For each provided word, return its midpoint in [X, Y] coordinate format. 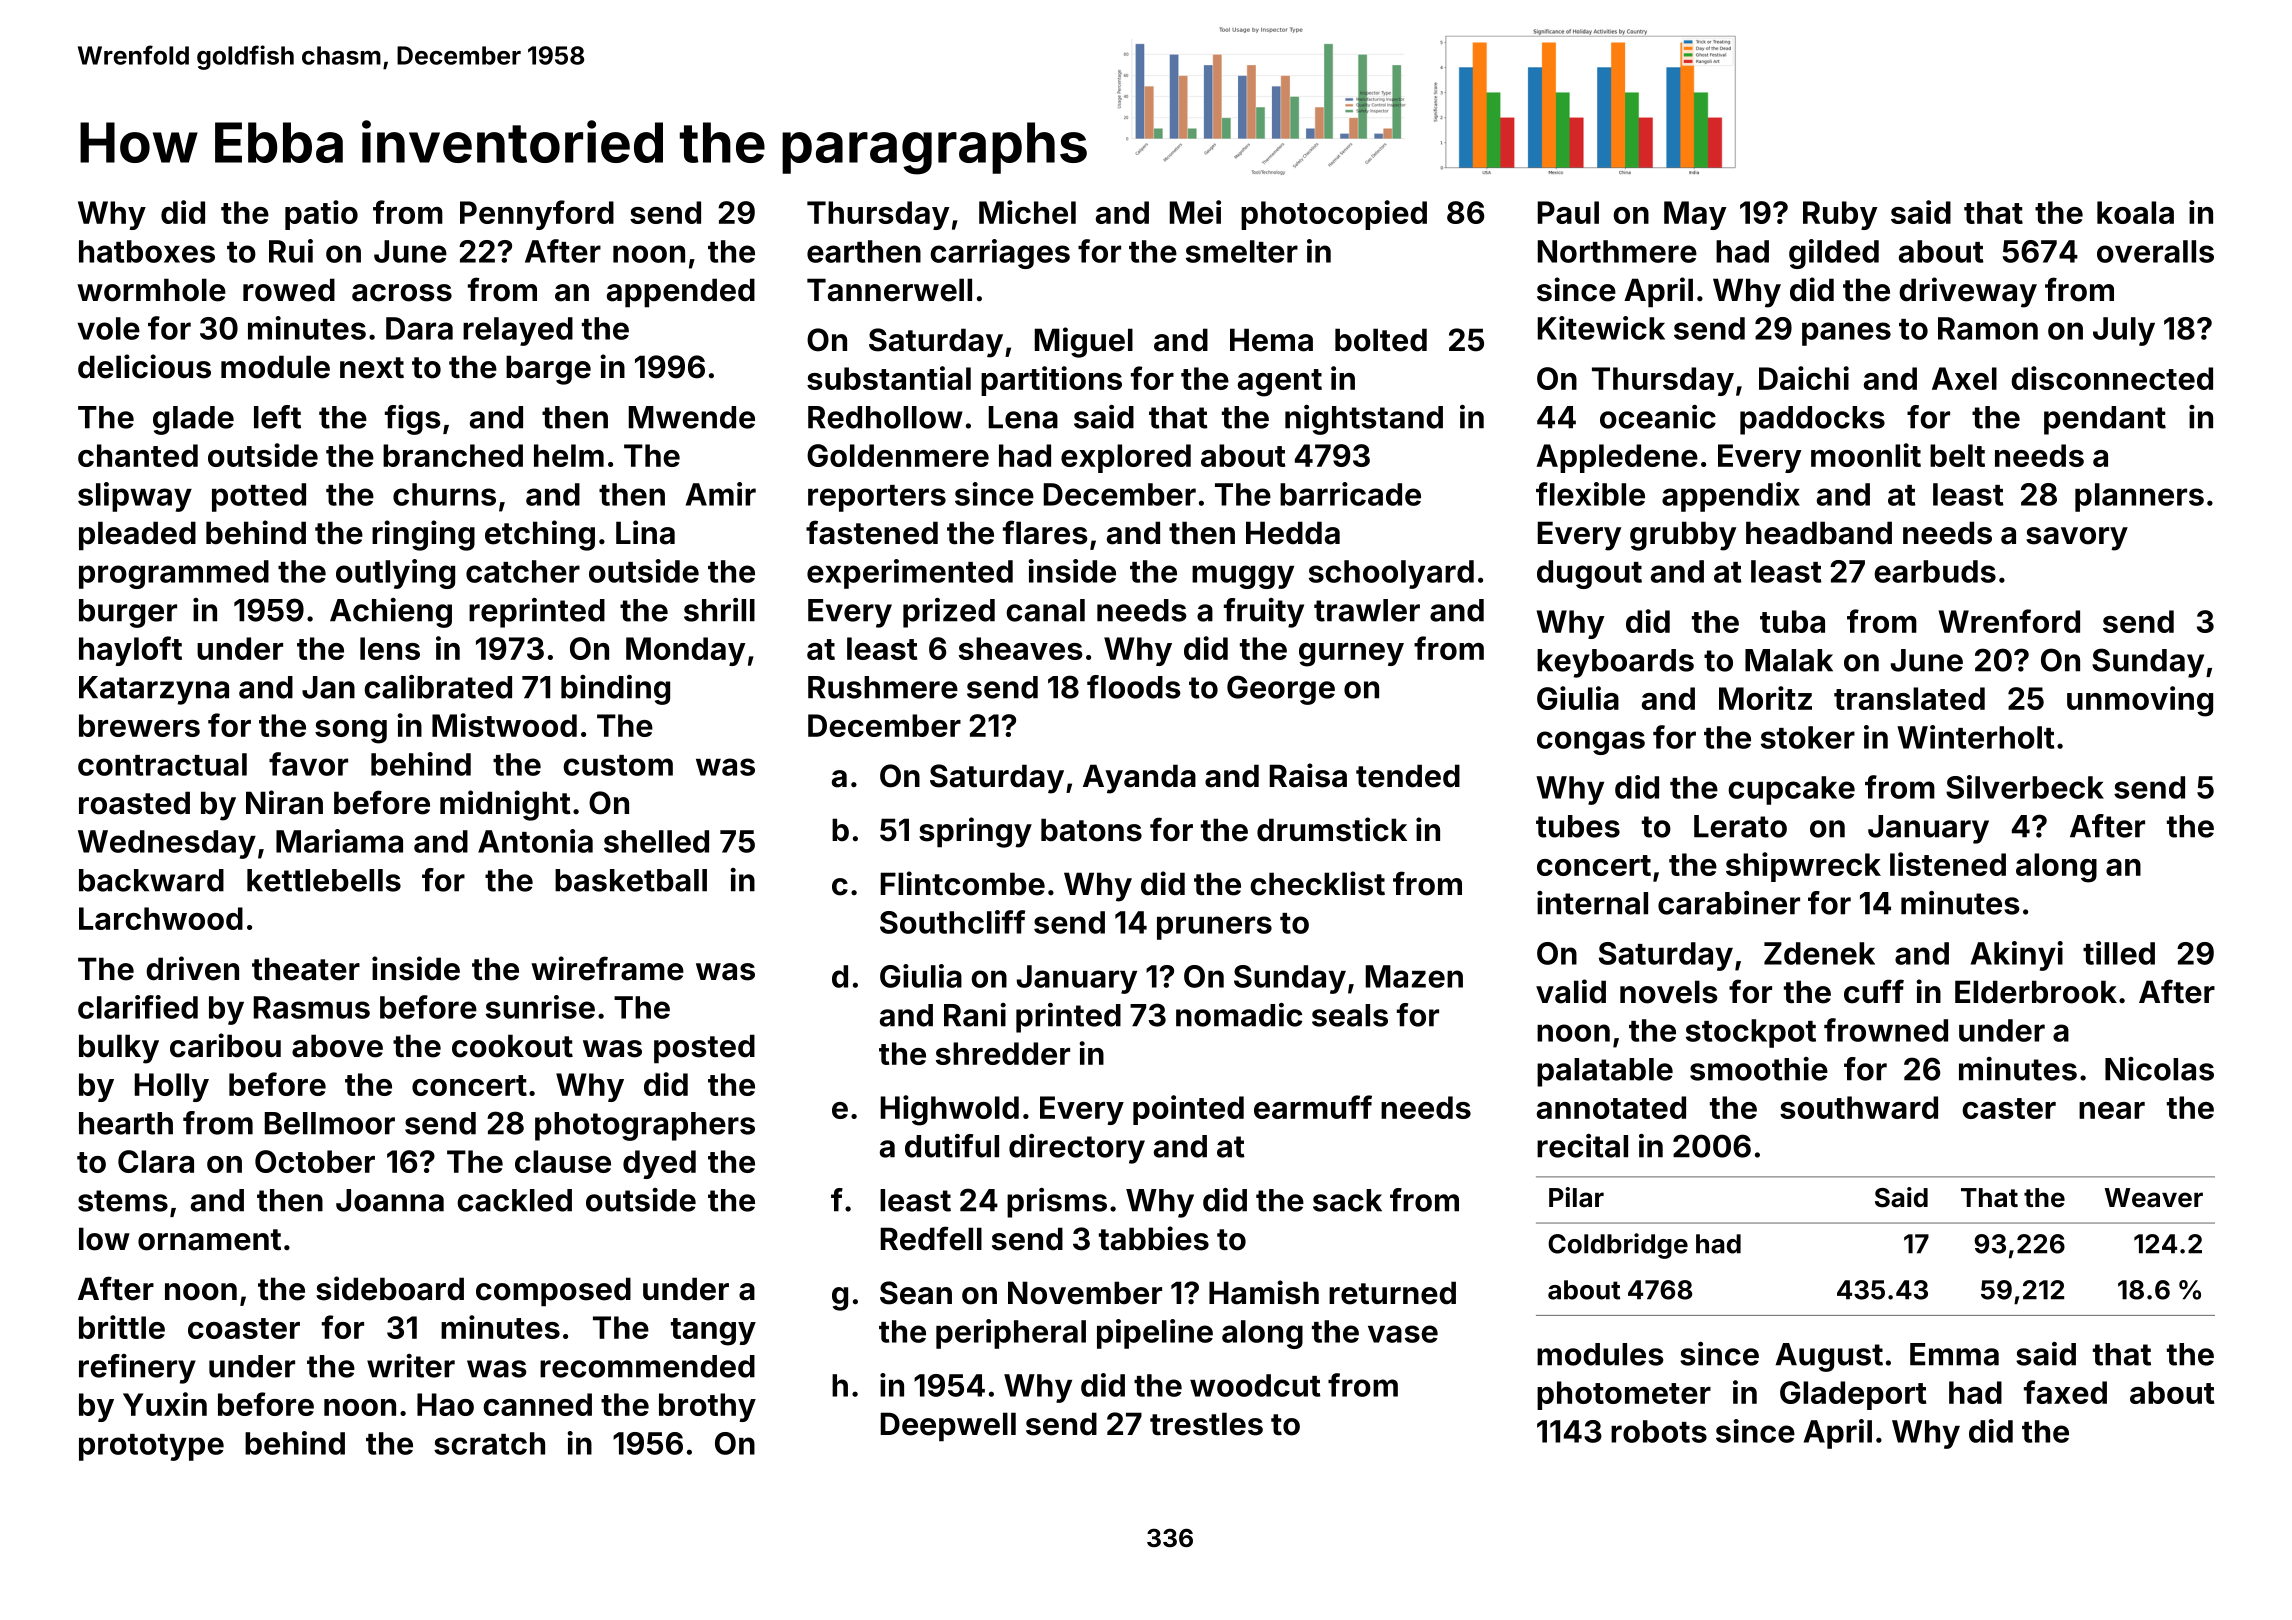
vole [108, 328]
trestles [1206, 1424]
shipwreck [1803, 867]
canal [1045, 610]
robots [1659, 1431]
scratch [489, 1443]
